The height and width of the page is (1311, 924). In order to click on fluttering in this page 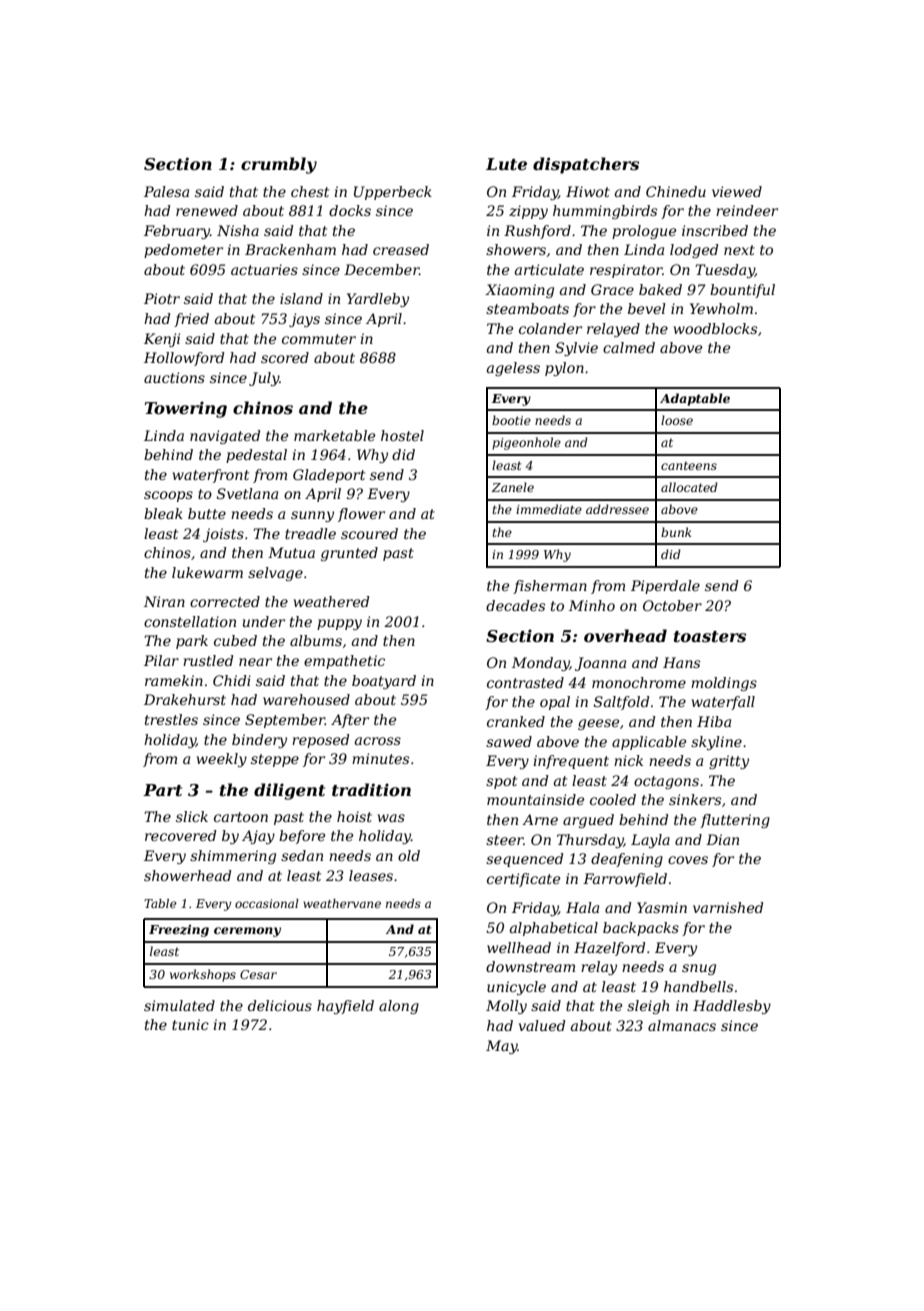, I will do `click(735, 821)`.
